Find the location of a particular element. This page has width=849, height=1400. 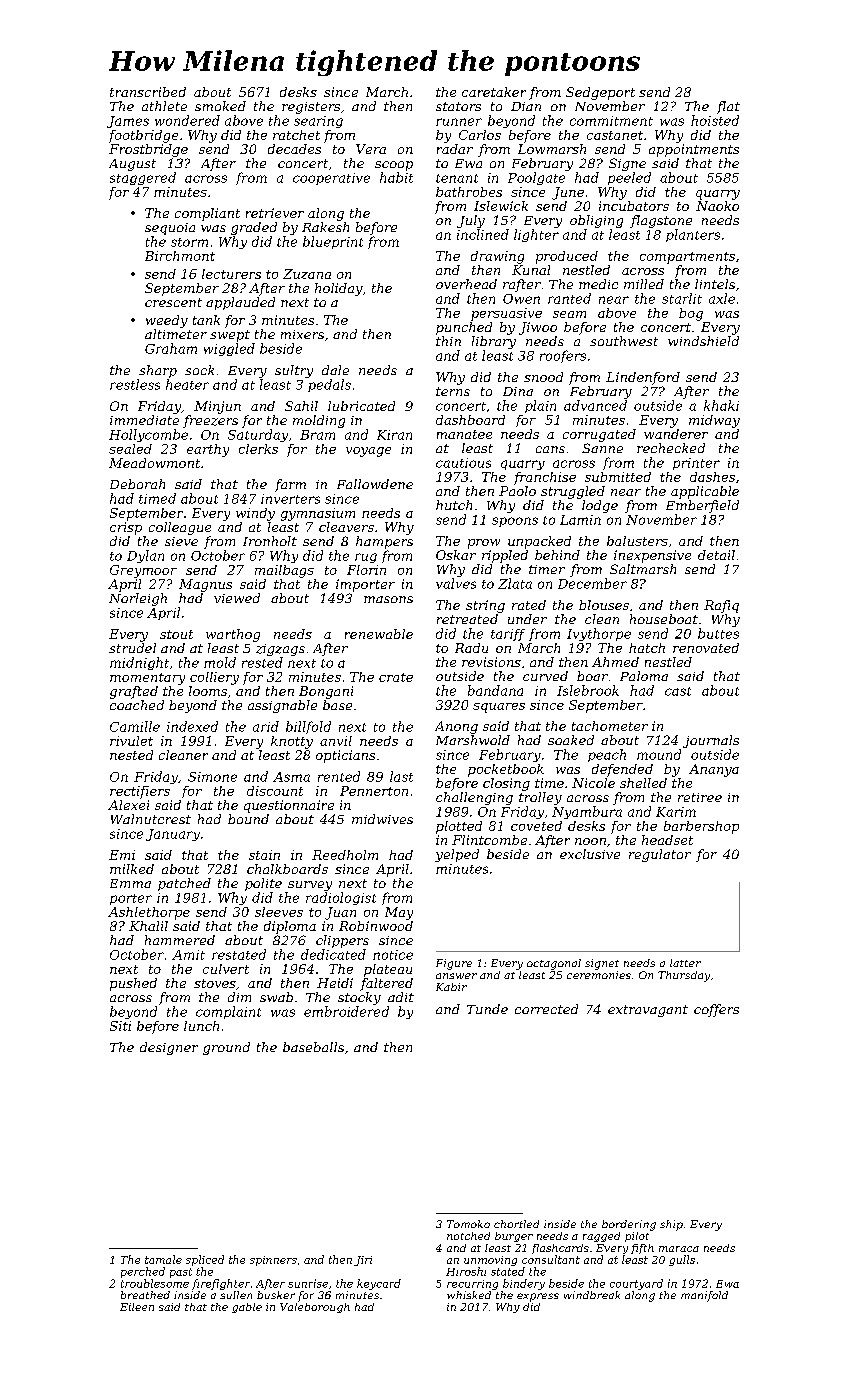

Islebrook is located at coordinates (588, 690).
